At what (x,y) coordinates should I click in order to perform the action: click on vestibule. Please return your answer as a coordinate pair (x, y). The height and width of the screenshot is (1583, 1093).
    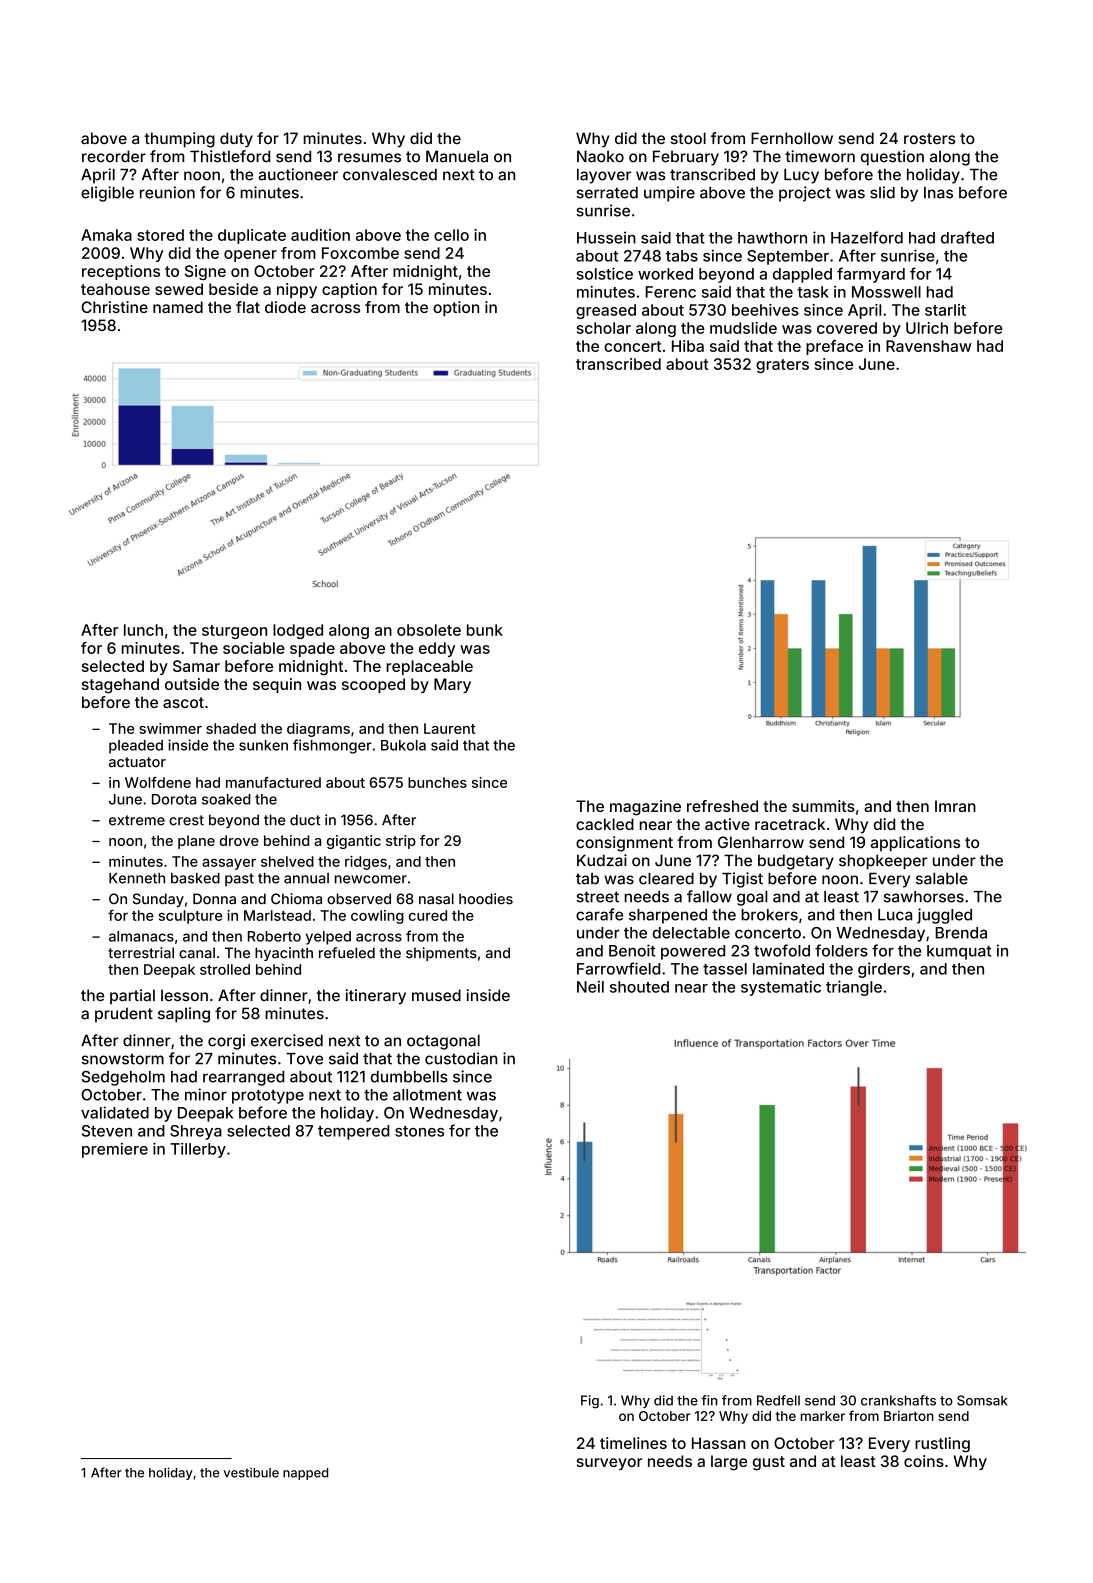
    Looking at the image, I should click on (251, 1472).
